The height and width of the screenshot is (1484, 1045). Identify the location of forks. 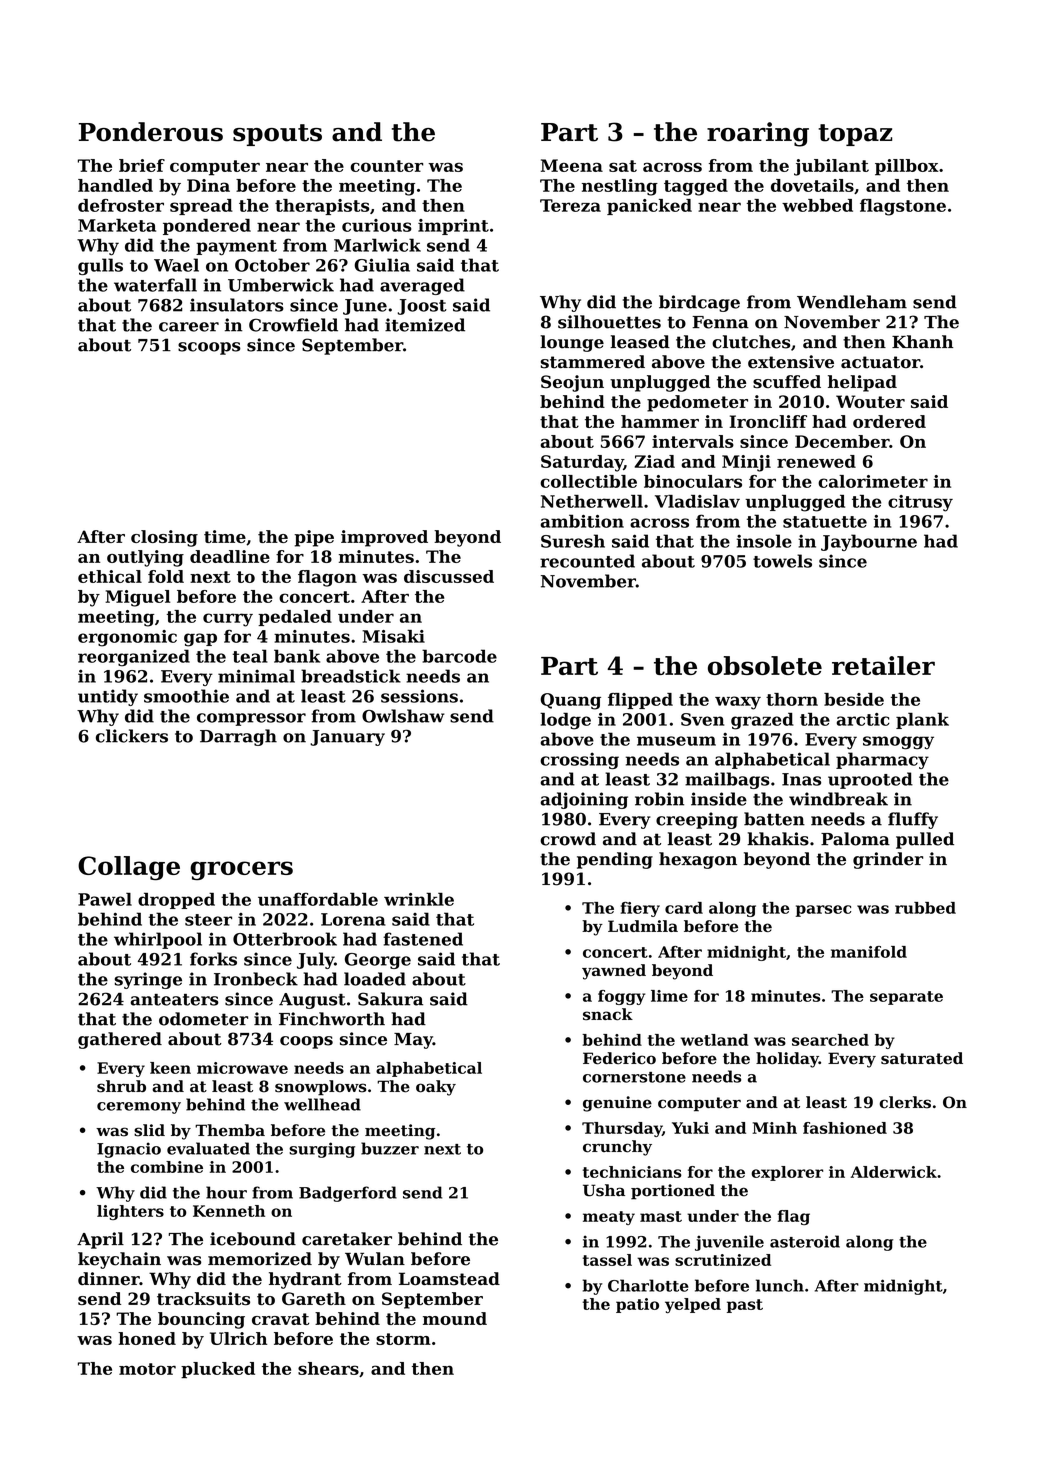
(213, 959).
